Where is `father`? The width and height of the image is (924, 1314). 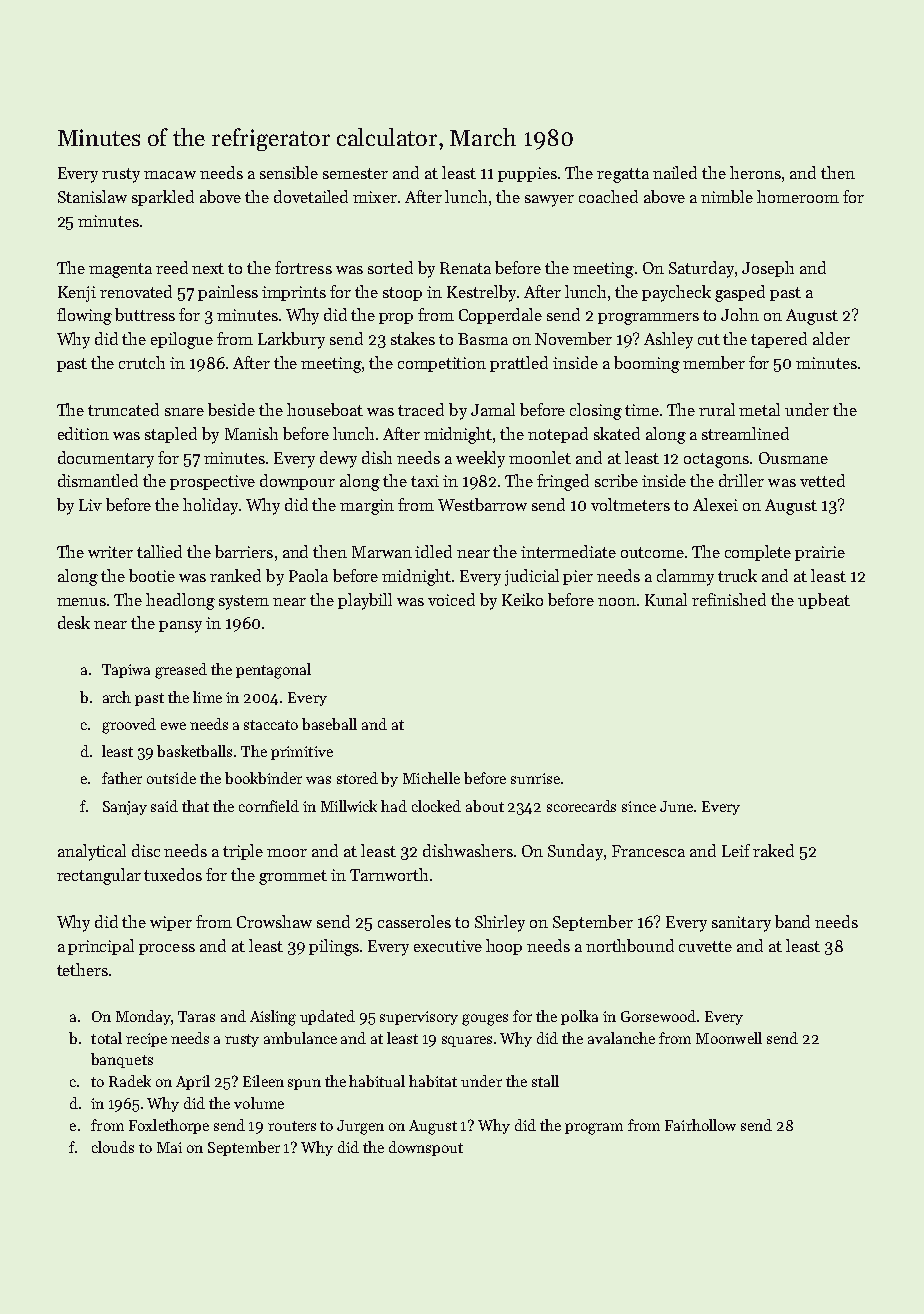 father is located at coordinates (122, 778).
